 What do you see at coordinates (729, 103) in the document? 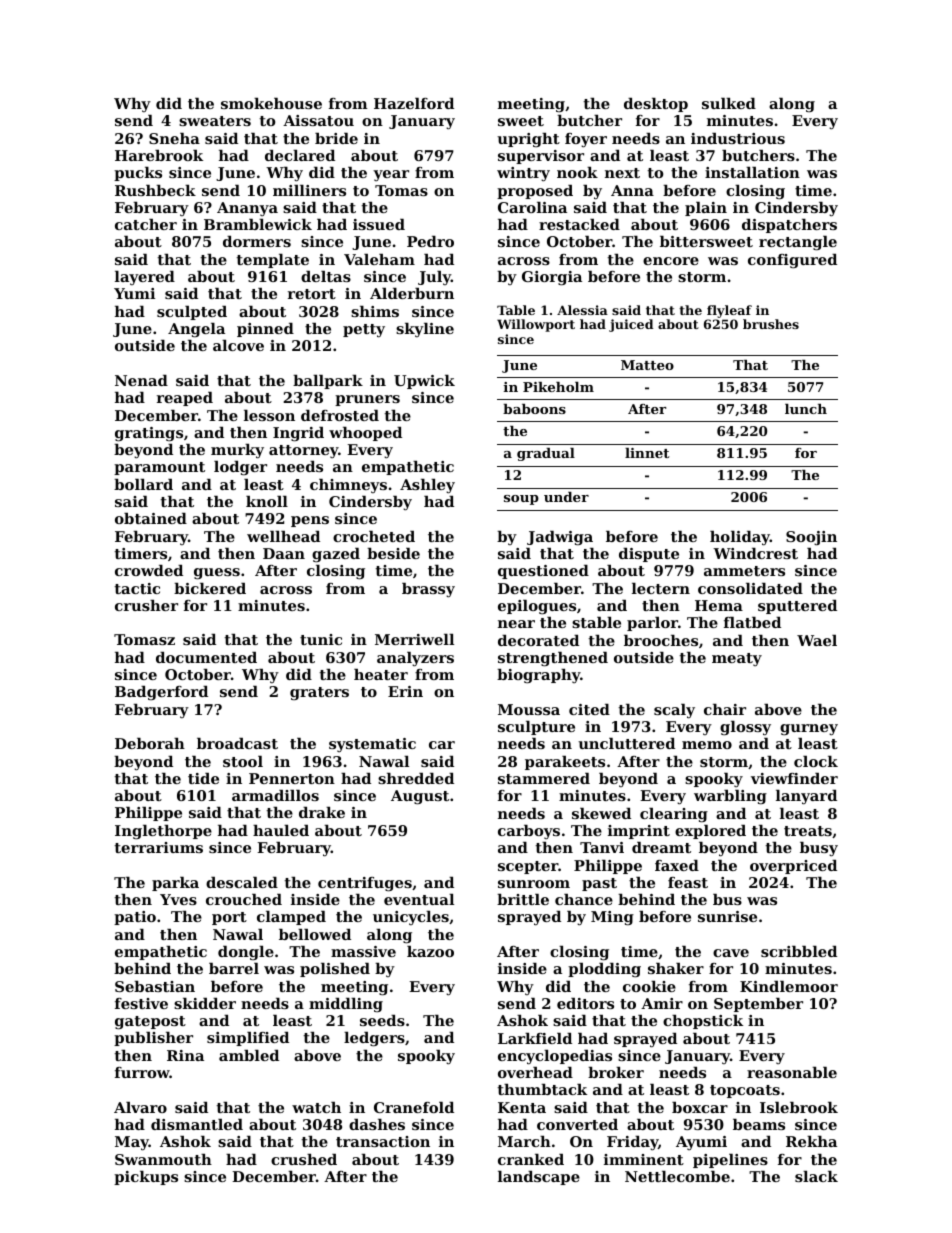
I see `sulked` at bounding box center [729, 103].
